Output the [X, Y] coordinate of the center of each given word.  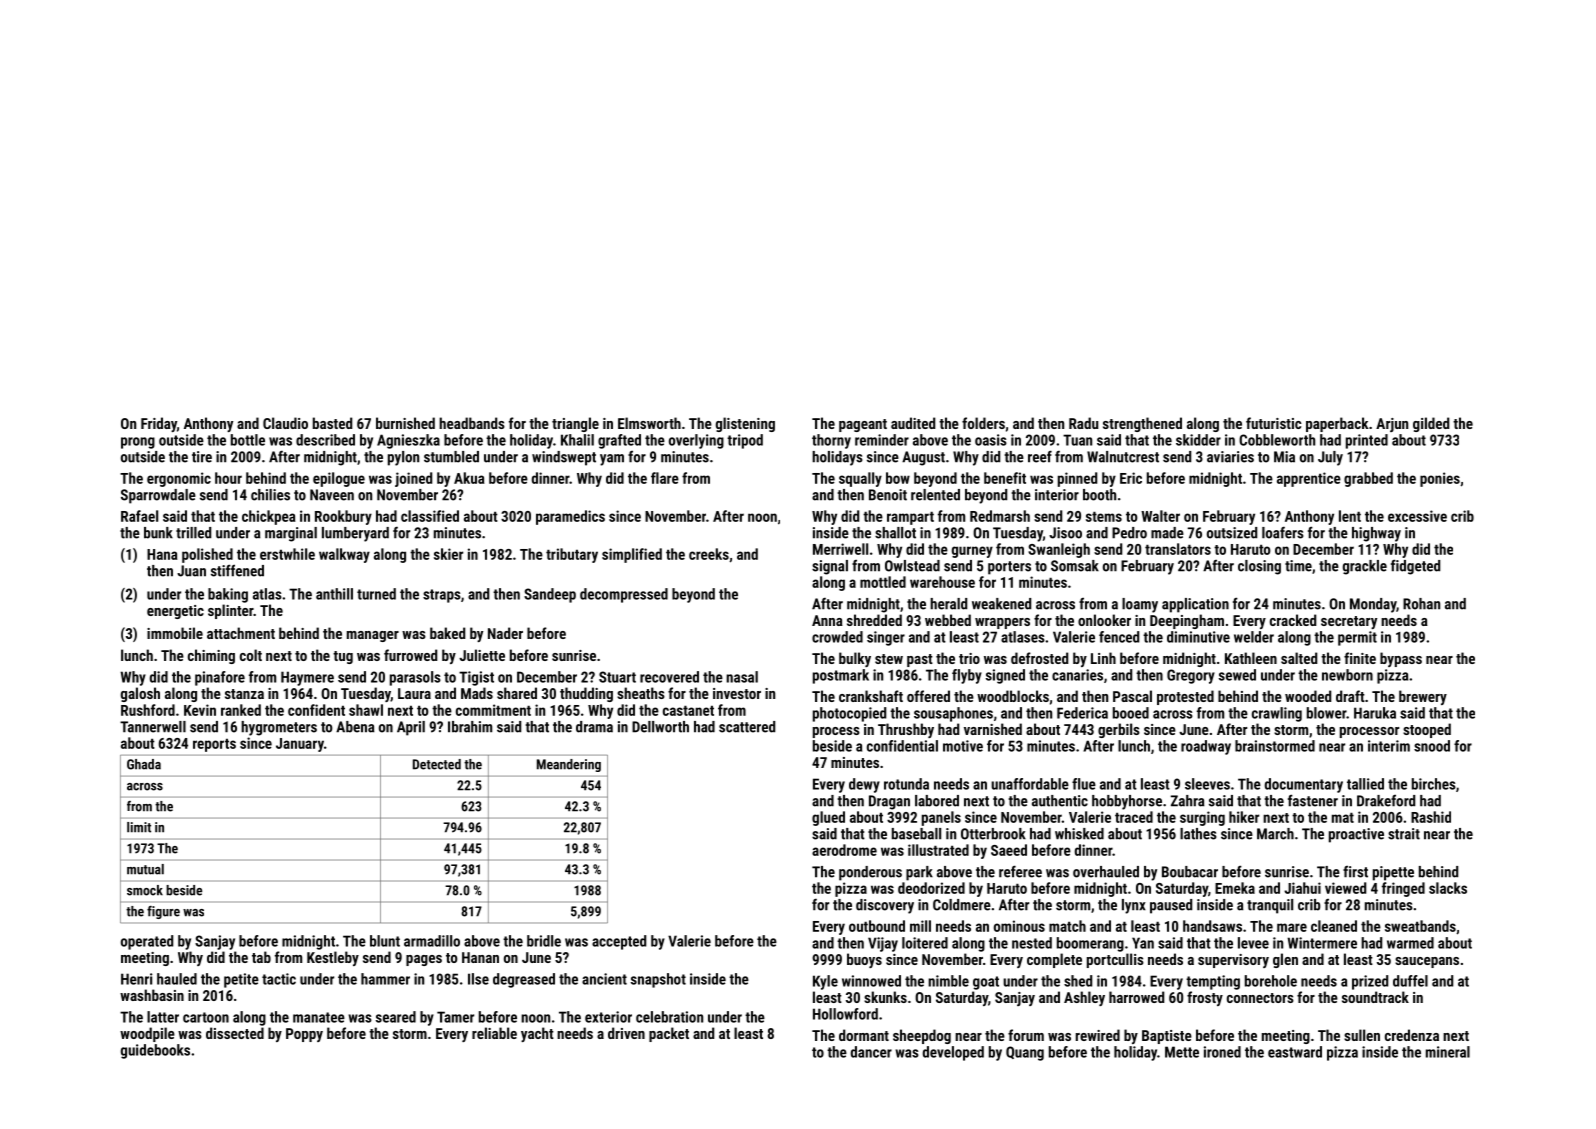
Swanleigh [1059, 550]
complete [1054, 960]
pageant [863, 425]
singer [886, 638]
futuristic [1274, 423]
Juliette [482, 655]
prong [138, 443]
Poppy [304, 1035]
